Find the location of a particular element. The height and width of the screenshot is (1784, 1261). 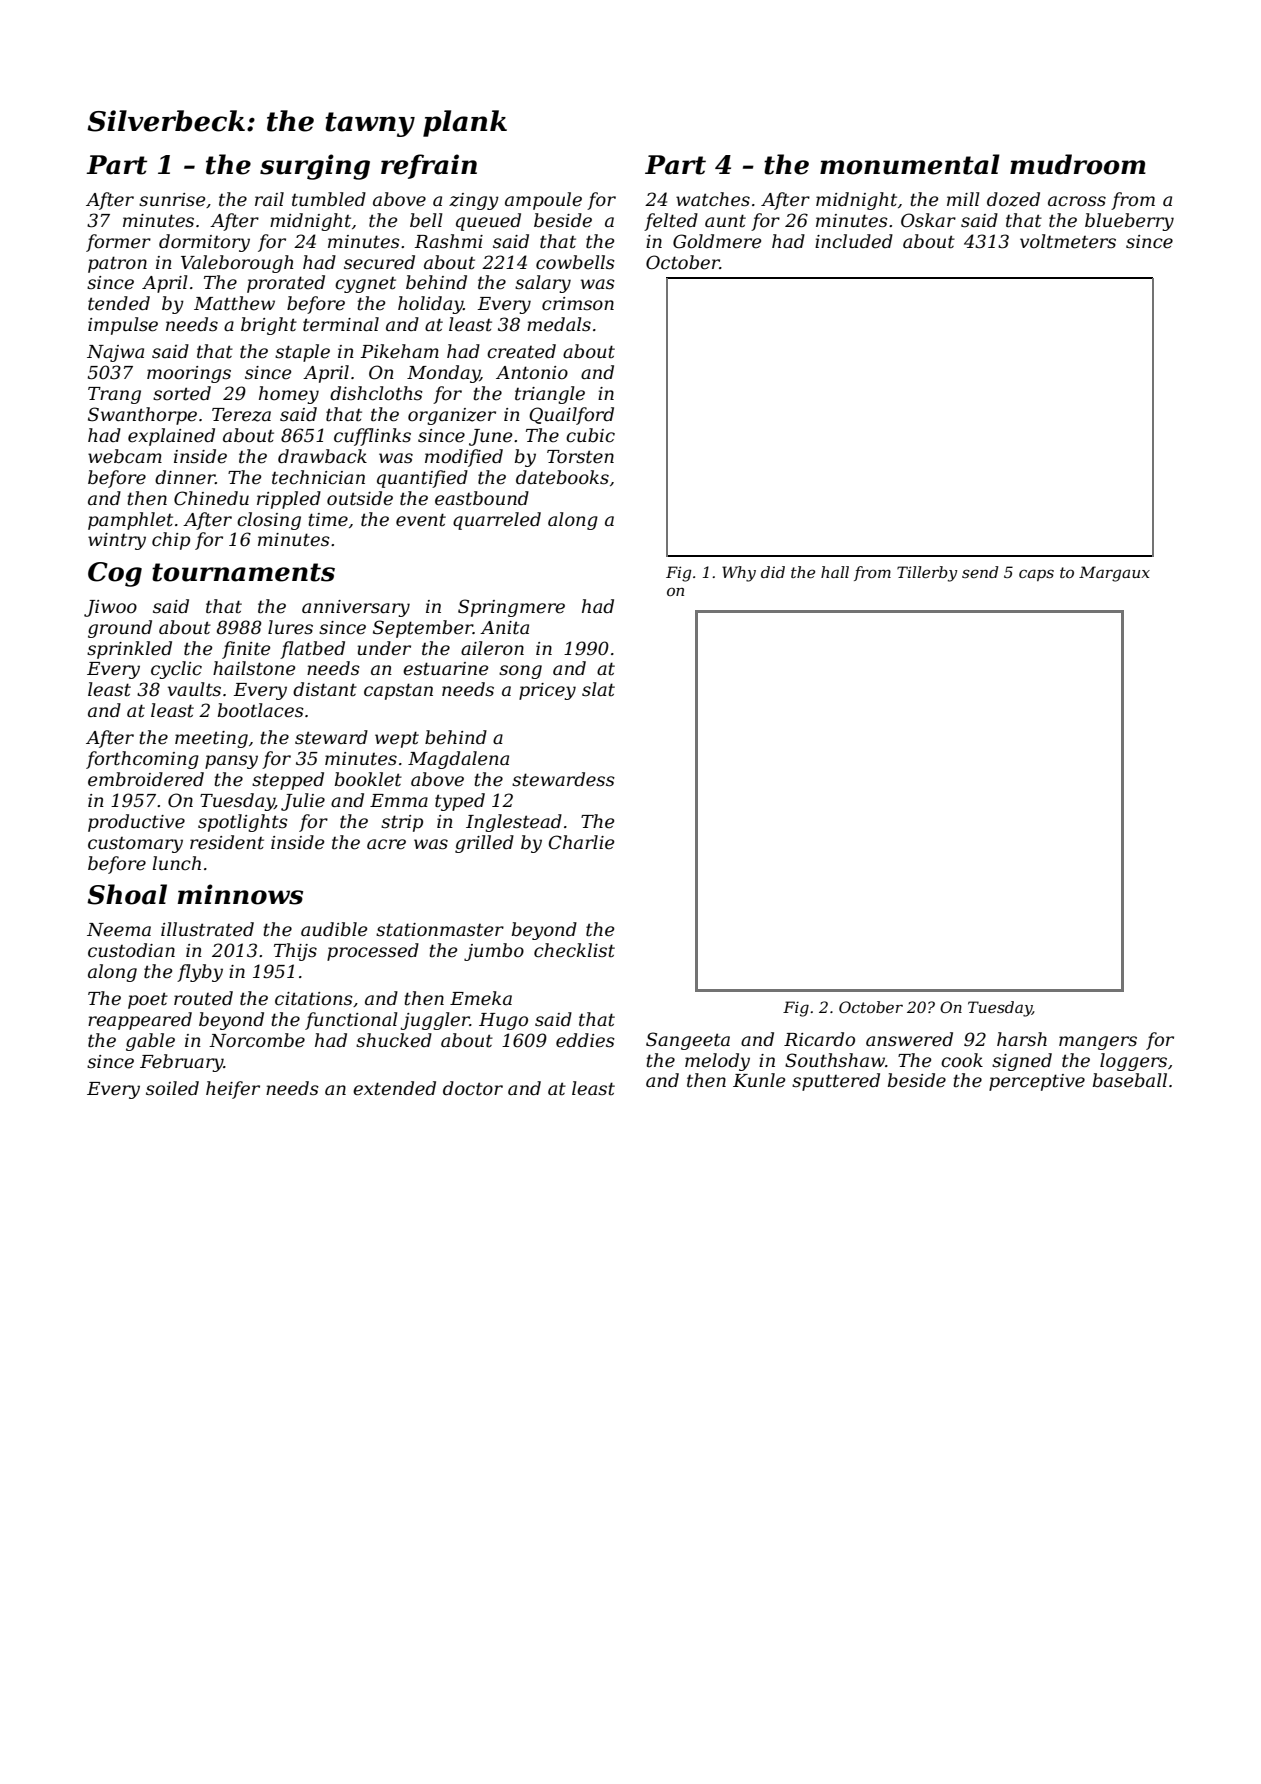

Julie is located at coordinates (303, 802).
